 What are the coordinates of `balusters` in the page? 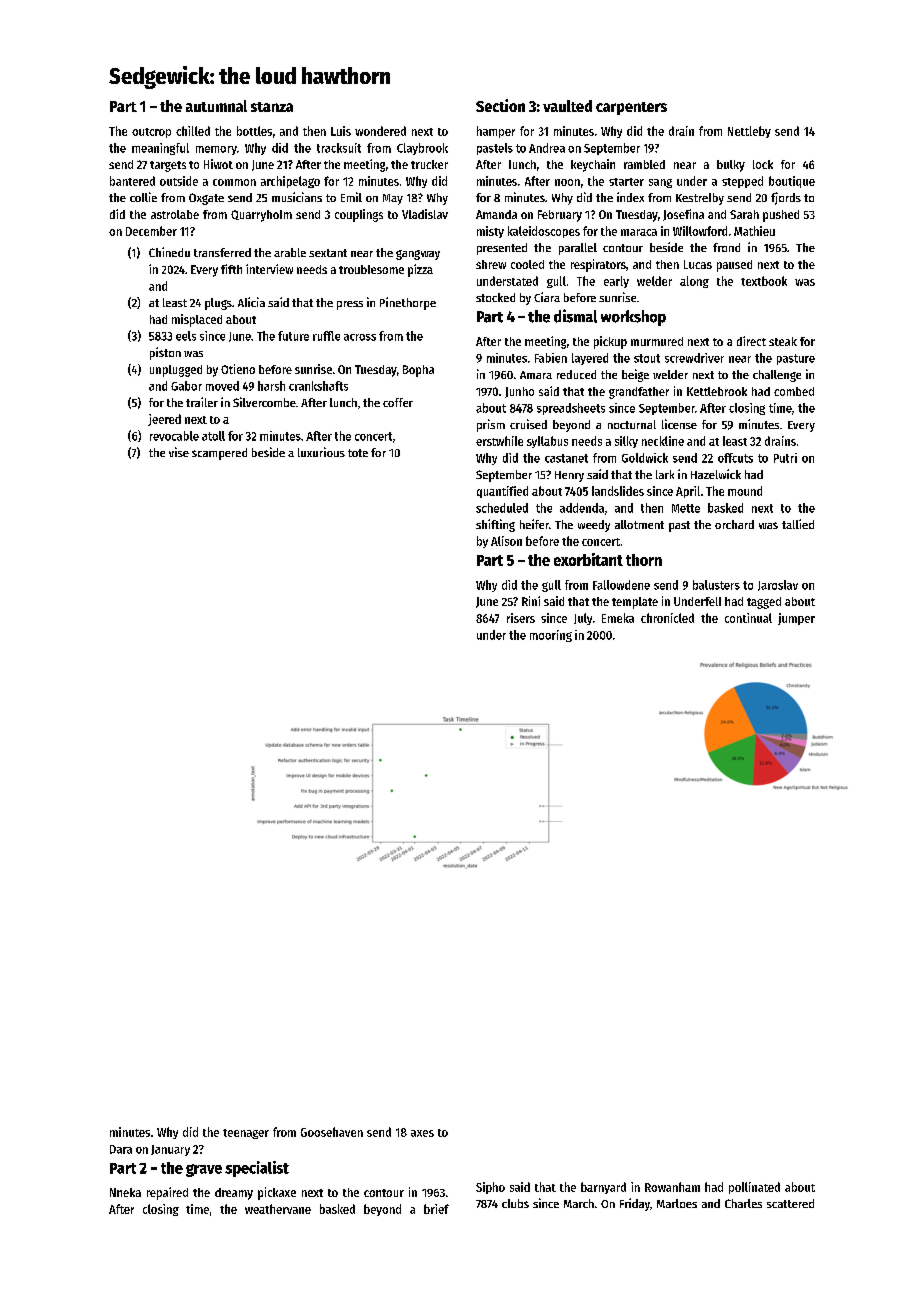 It's located at (716, 585).
